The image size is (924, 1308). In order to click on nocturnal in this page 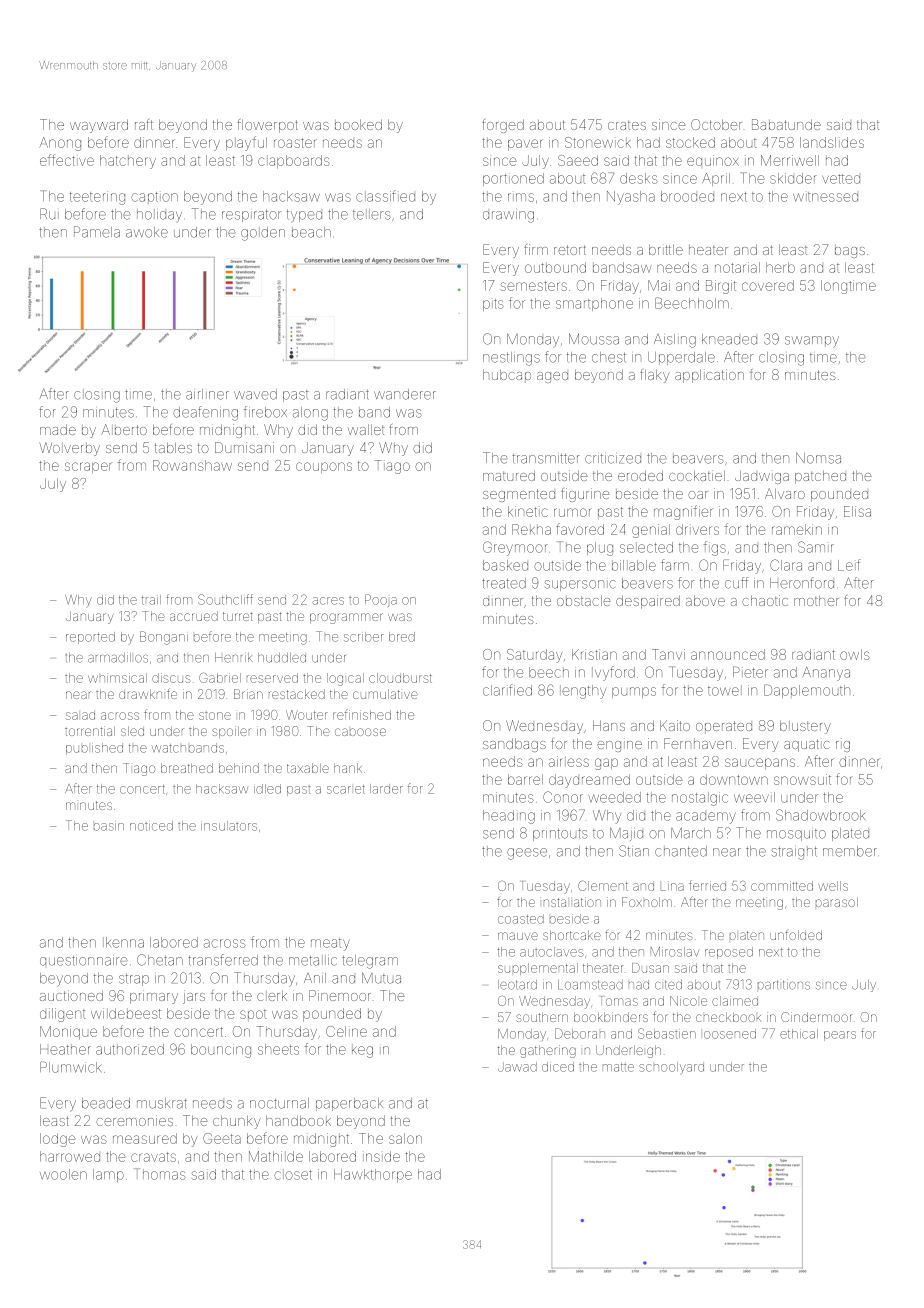, I will do `click(279, 1103)`.
